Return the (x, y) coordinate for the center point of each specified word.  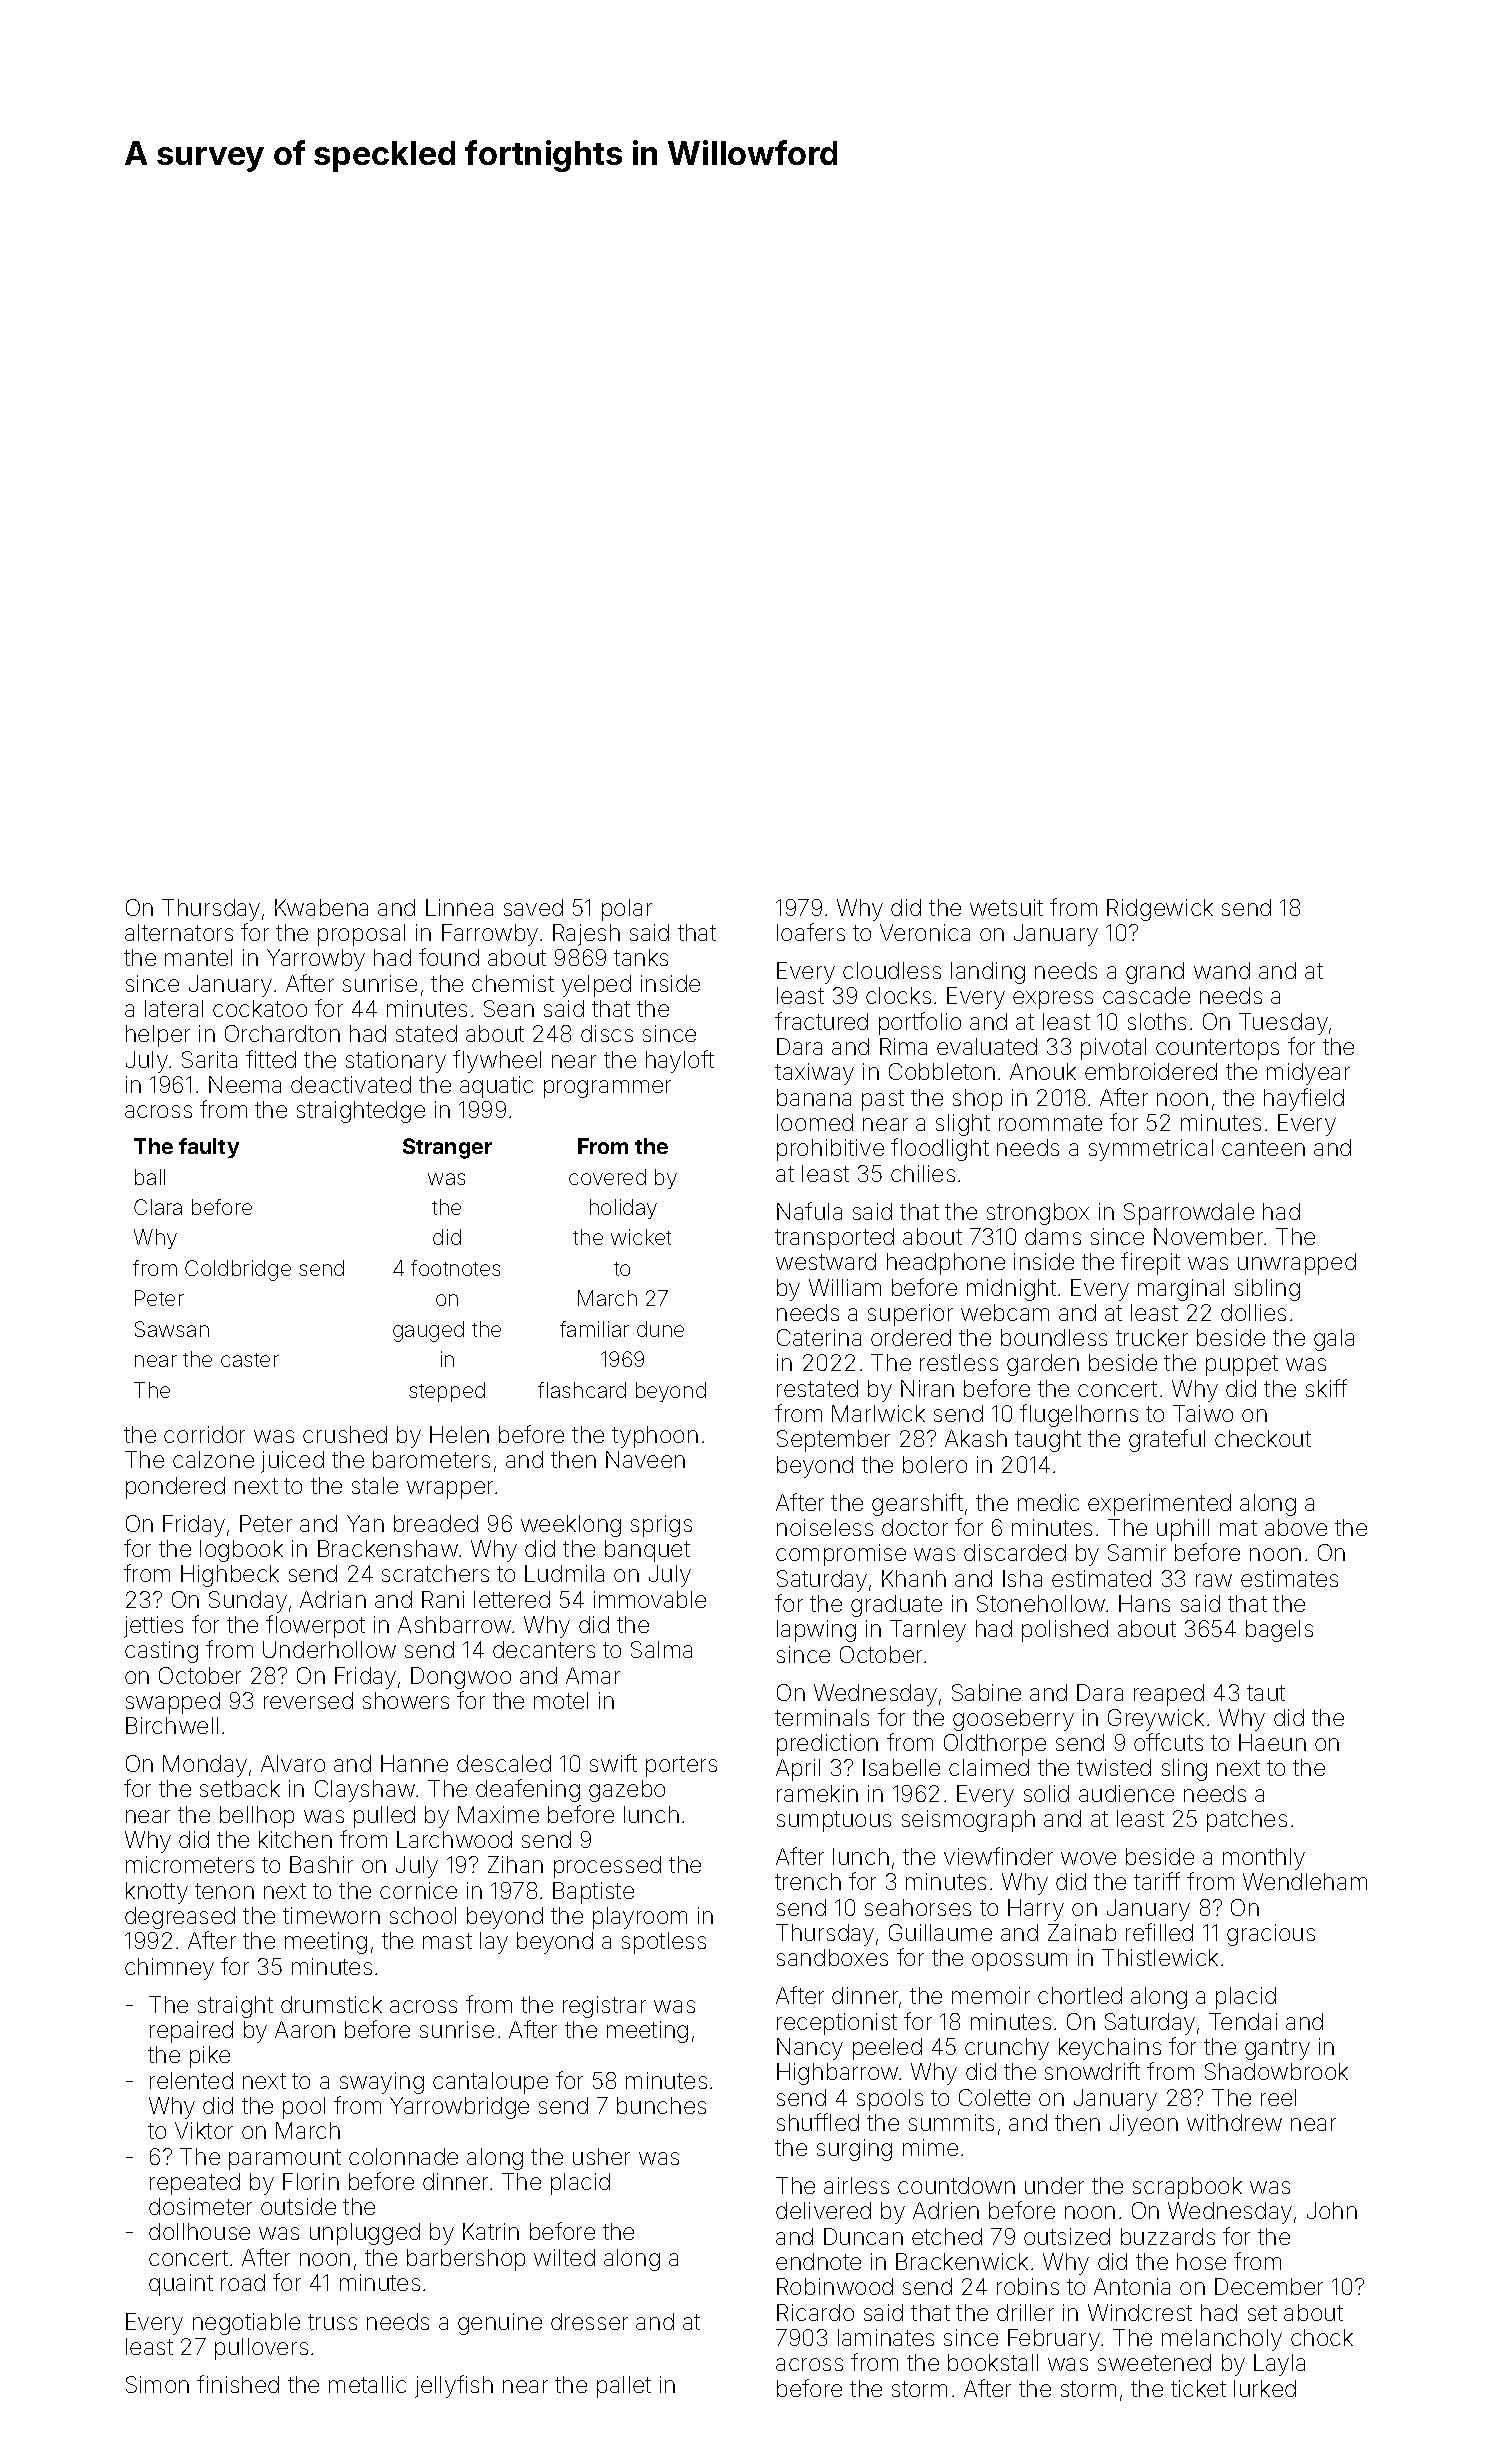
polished (1065, 1631)
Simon (157, 2384)
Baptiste (593, 1893)
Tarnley (928, 1631)
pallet (624, 2387)
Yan (365, 1523)
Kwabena (321, 907)
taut (1266, 1693)
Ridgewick (1160, 910)
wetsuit (1006, 907)
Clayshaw (365, 1791)
